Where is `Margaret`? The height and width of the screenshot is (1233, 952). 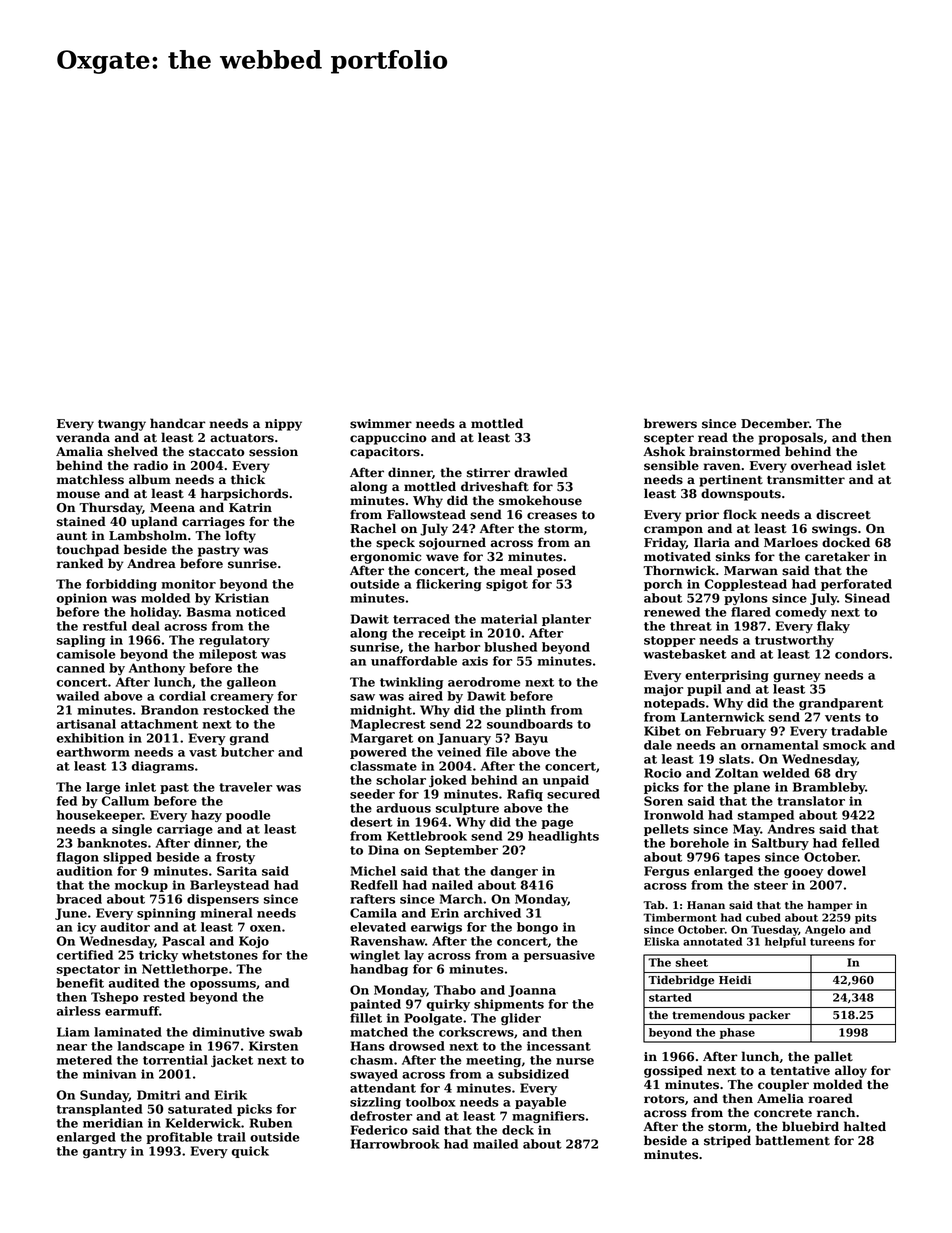 Margaret is located at coordinates (381, 739).
